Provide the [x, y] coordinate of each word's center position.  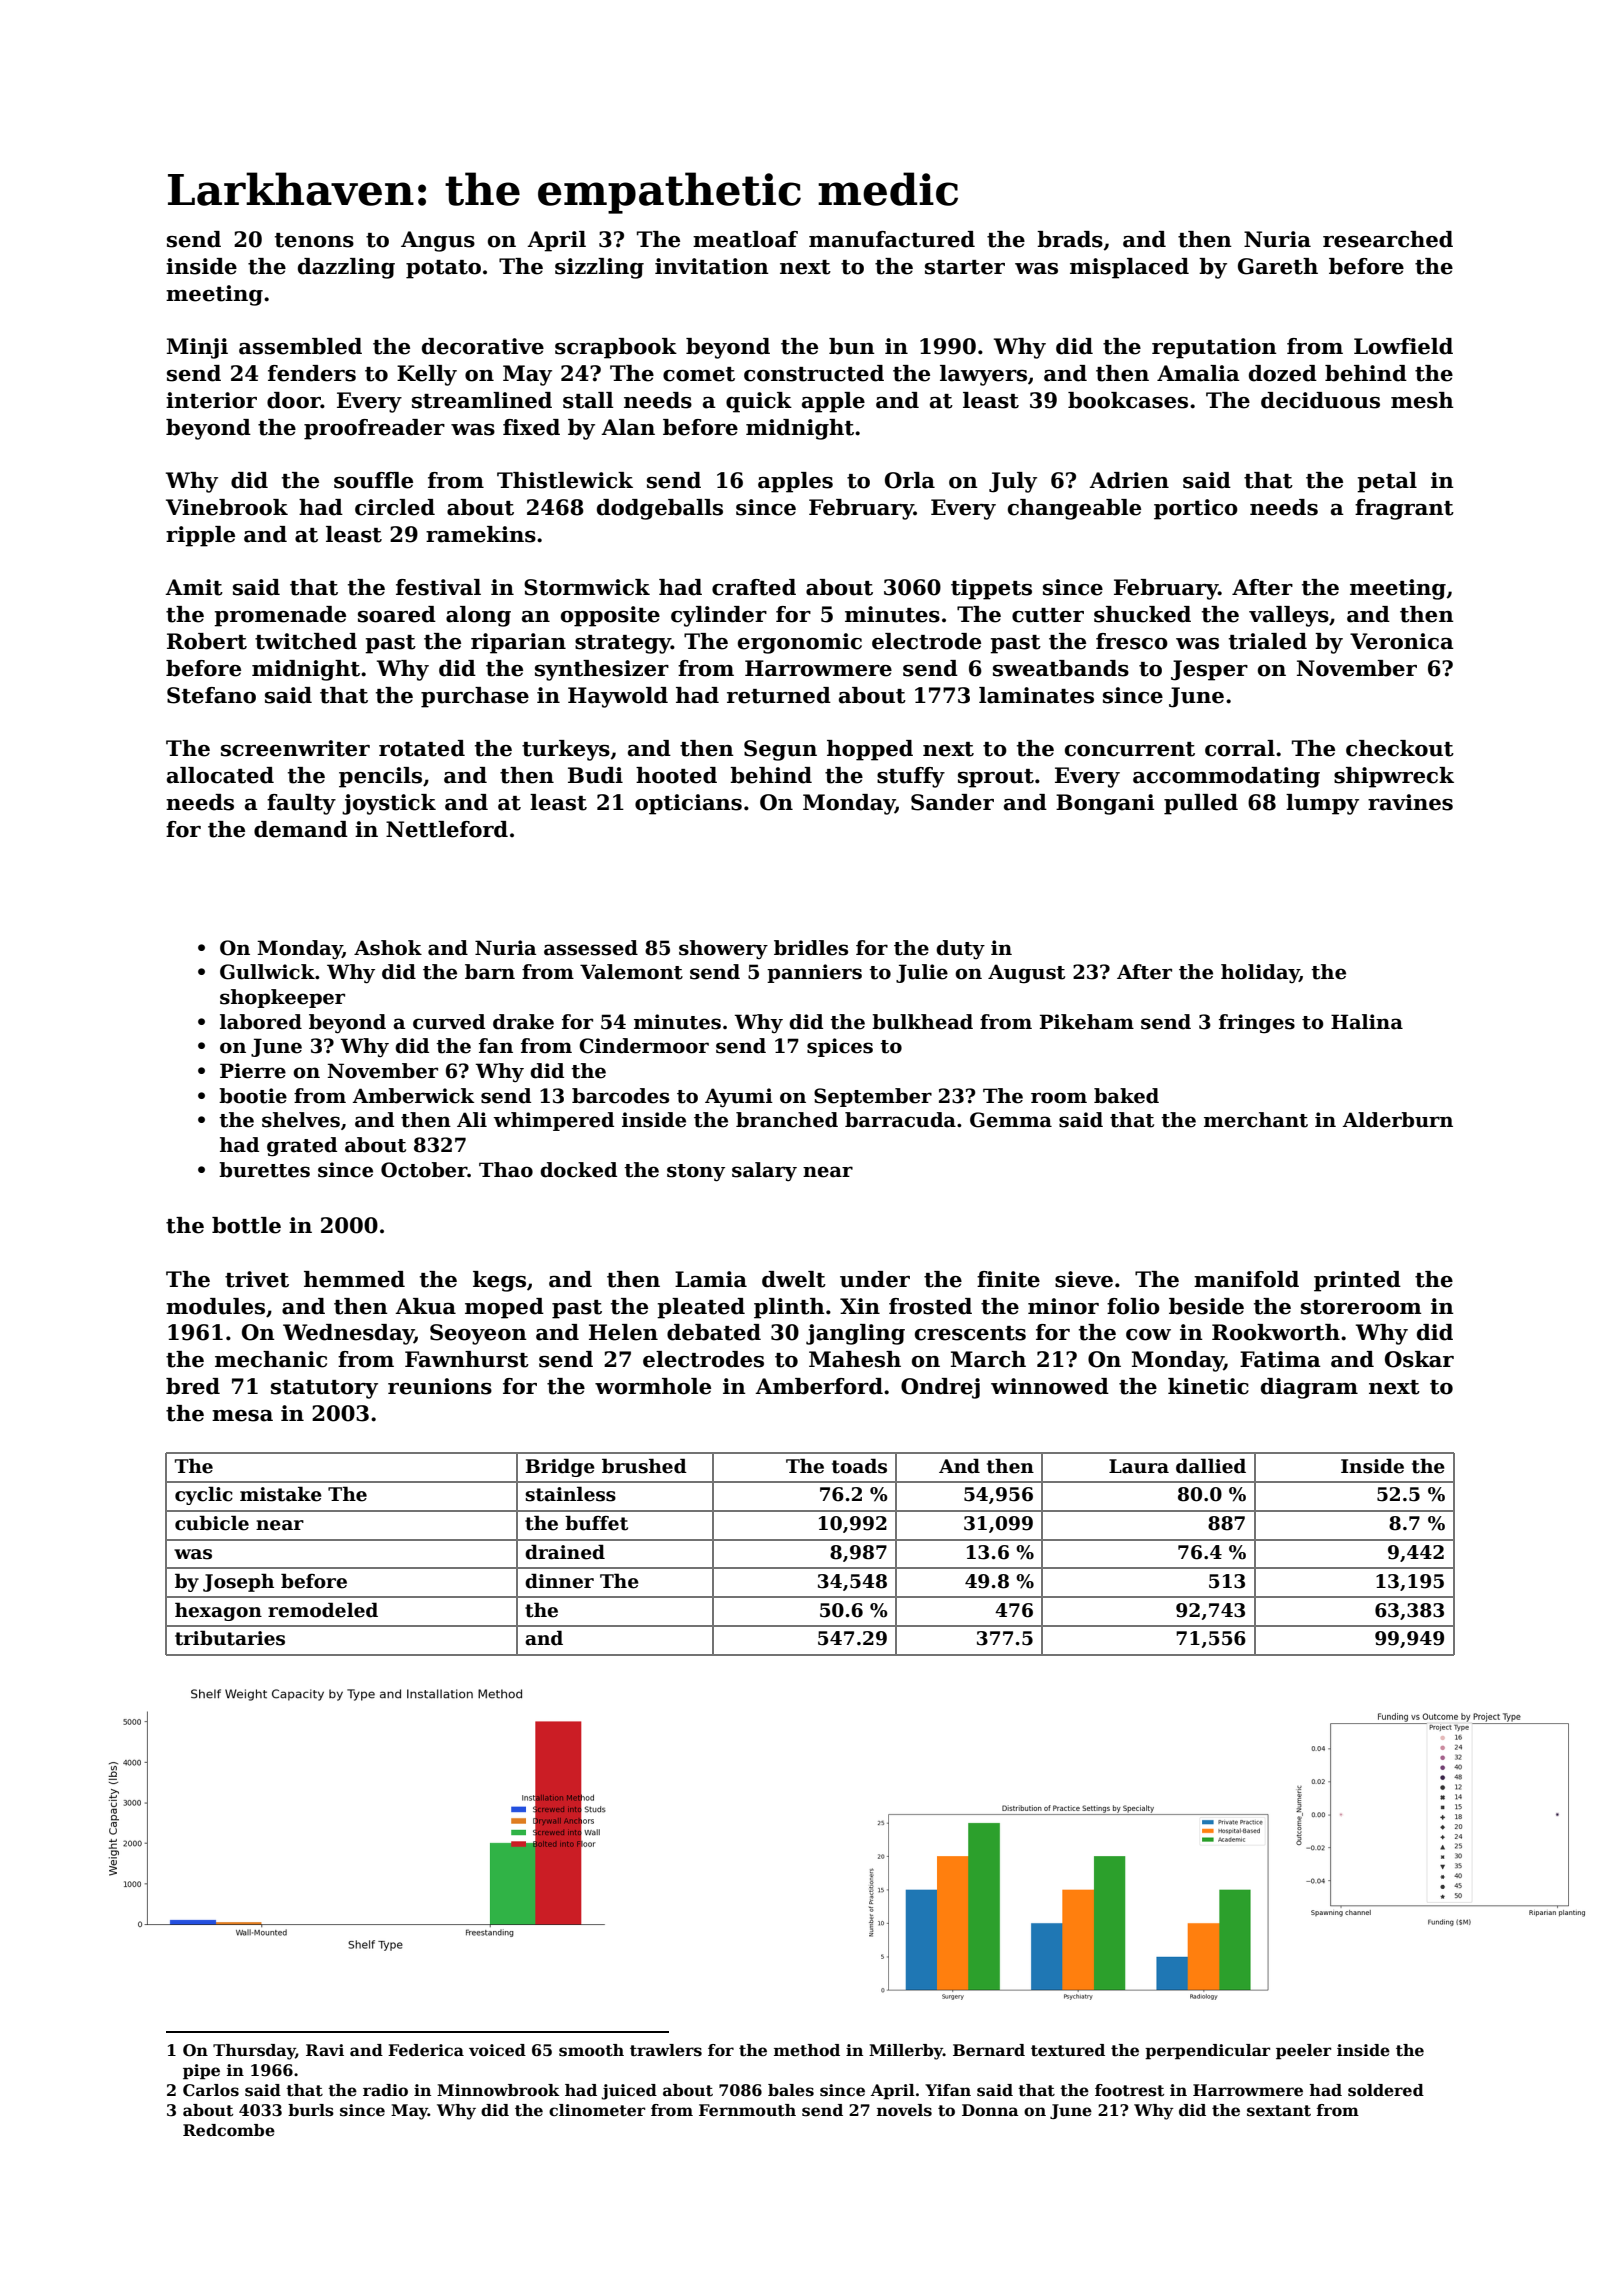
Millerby [906, 2052]
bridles [811, 948]
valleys [1289, 616]
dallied [1211, 1466]
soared [397, 614]
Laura [1139, 1466]
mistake [281, 1494]
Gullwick [267, 972]
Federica [426, 2050]
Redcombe [229, 2130]
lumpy [1322, 804]
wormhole [653, 1386]
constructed [814, 373]
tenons [314, 240]
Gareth [1278, 266]
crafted [754, 587]
